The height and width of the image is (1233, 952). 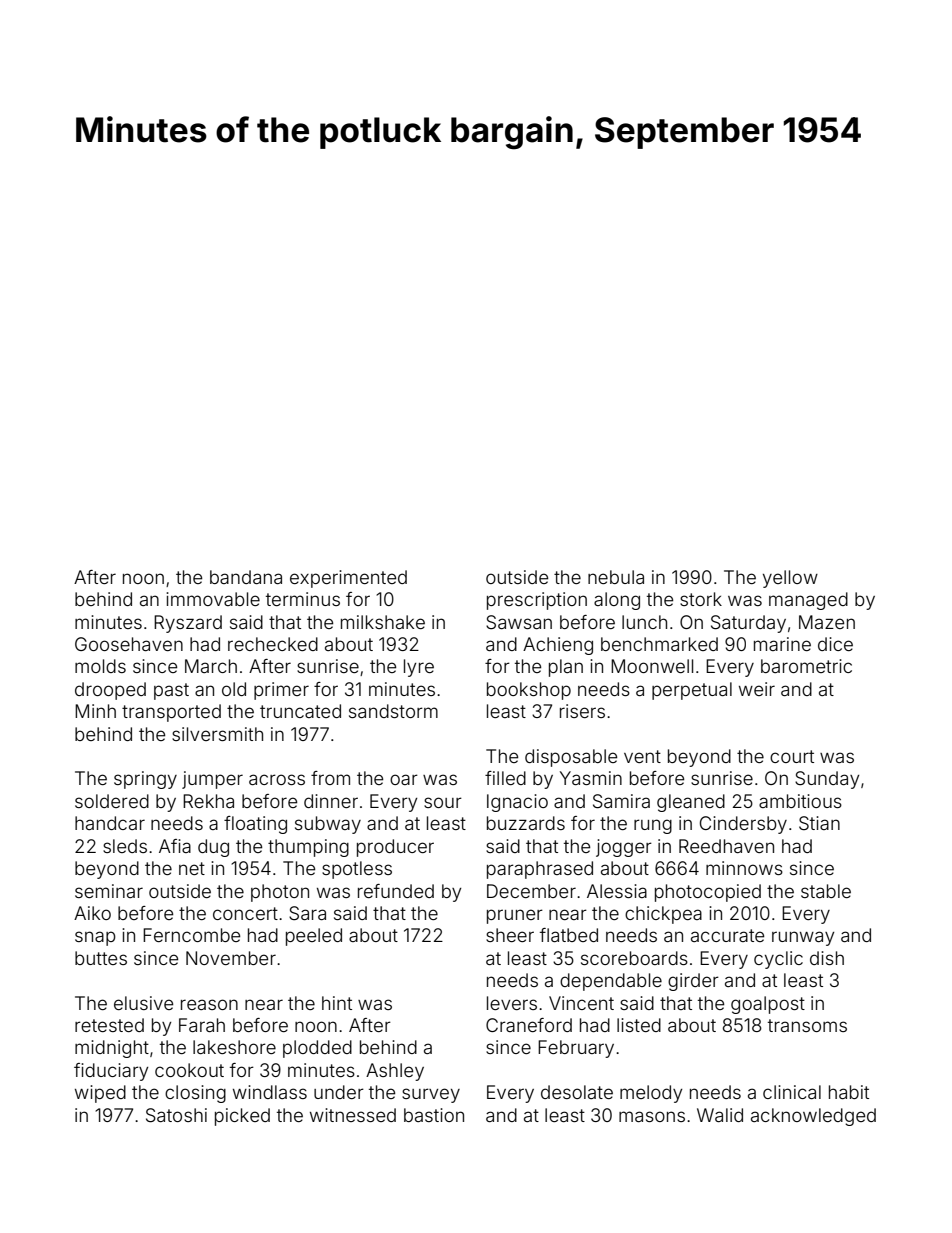 I want to click on bastion, so click(x=434, y=1115).
